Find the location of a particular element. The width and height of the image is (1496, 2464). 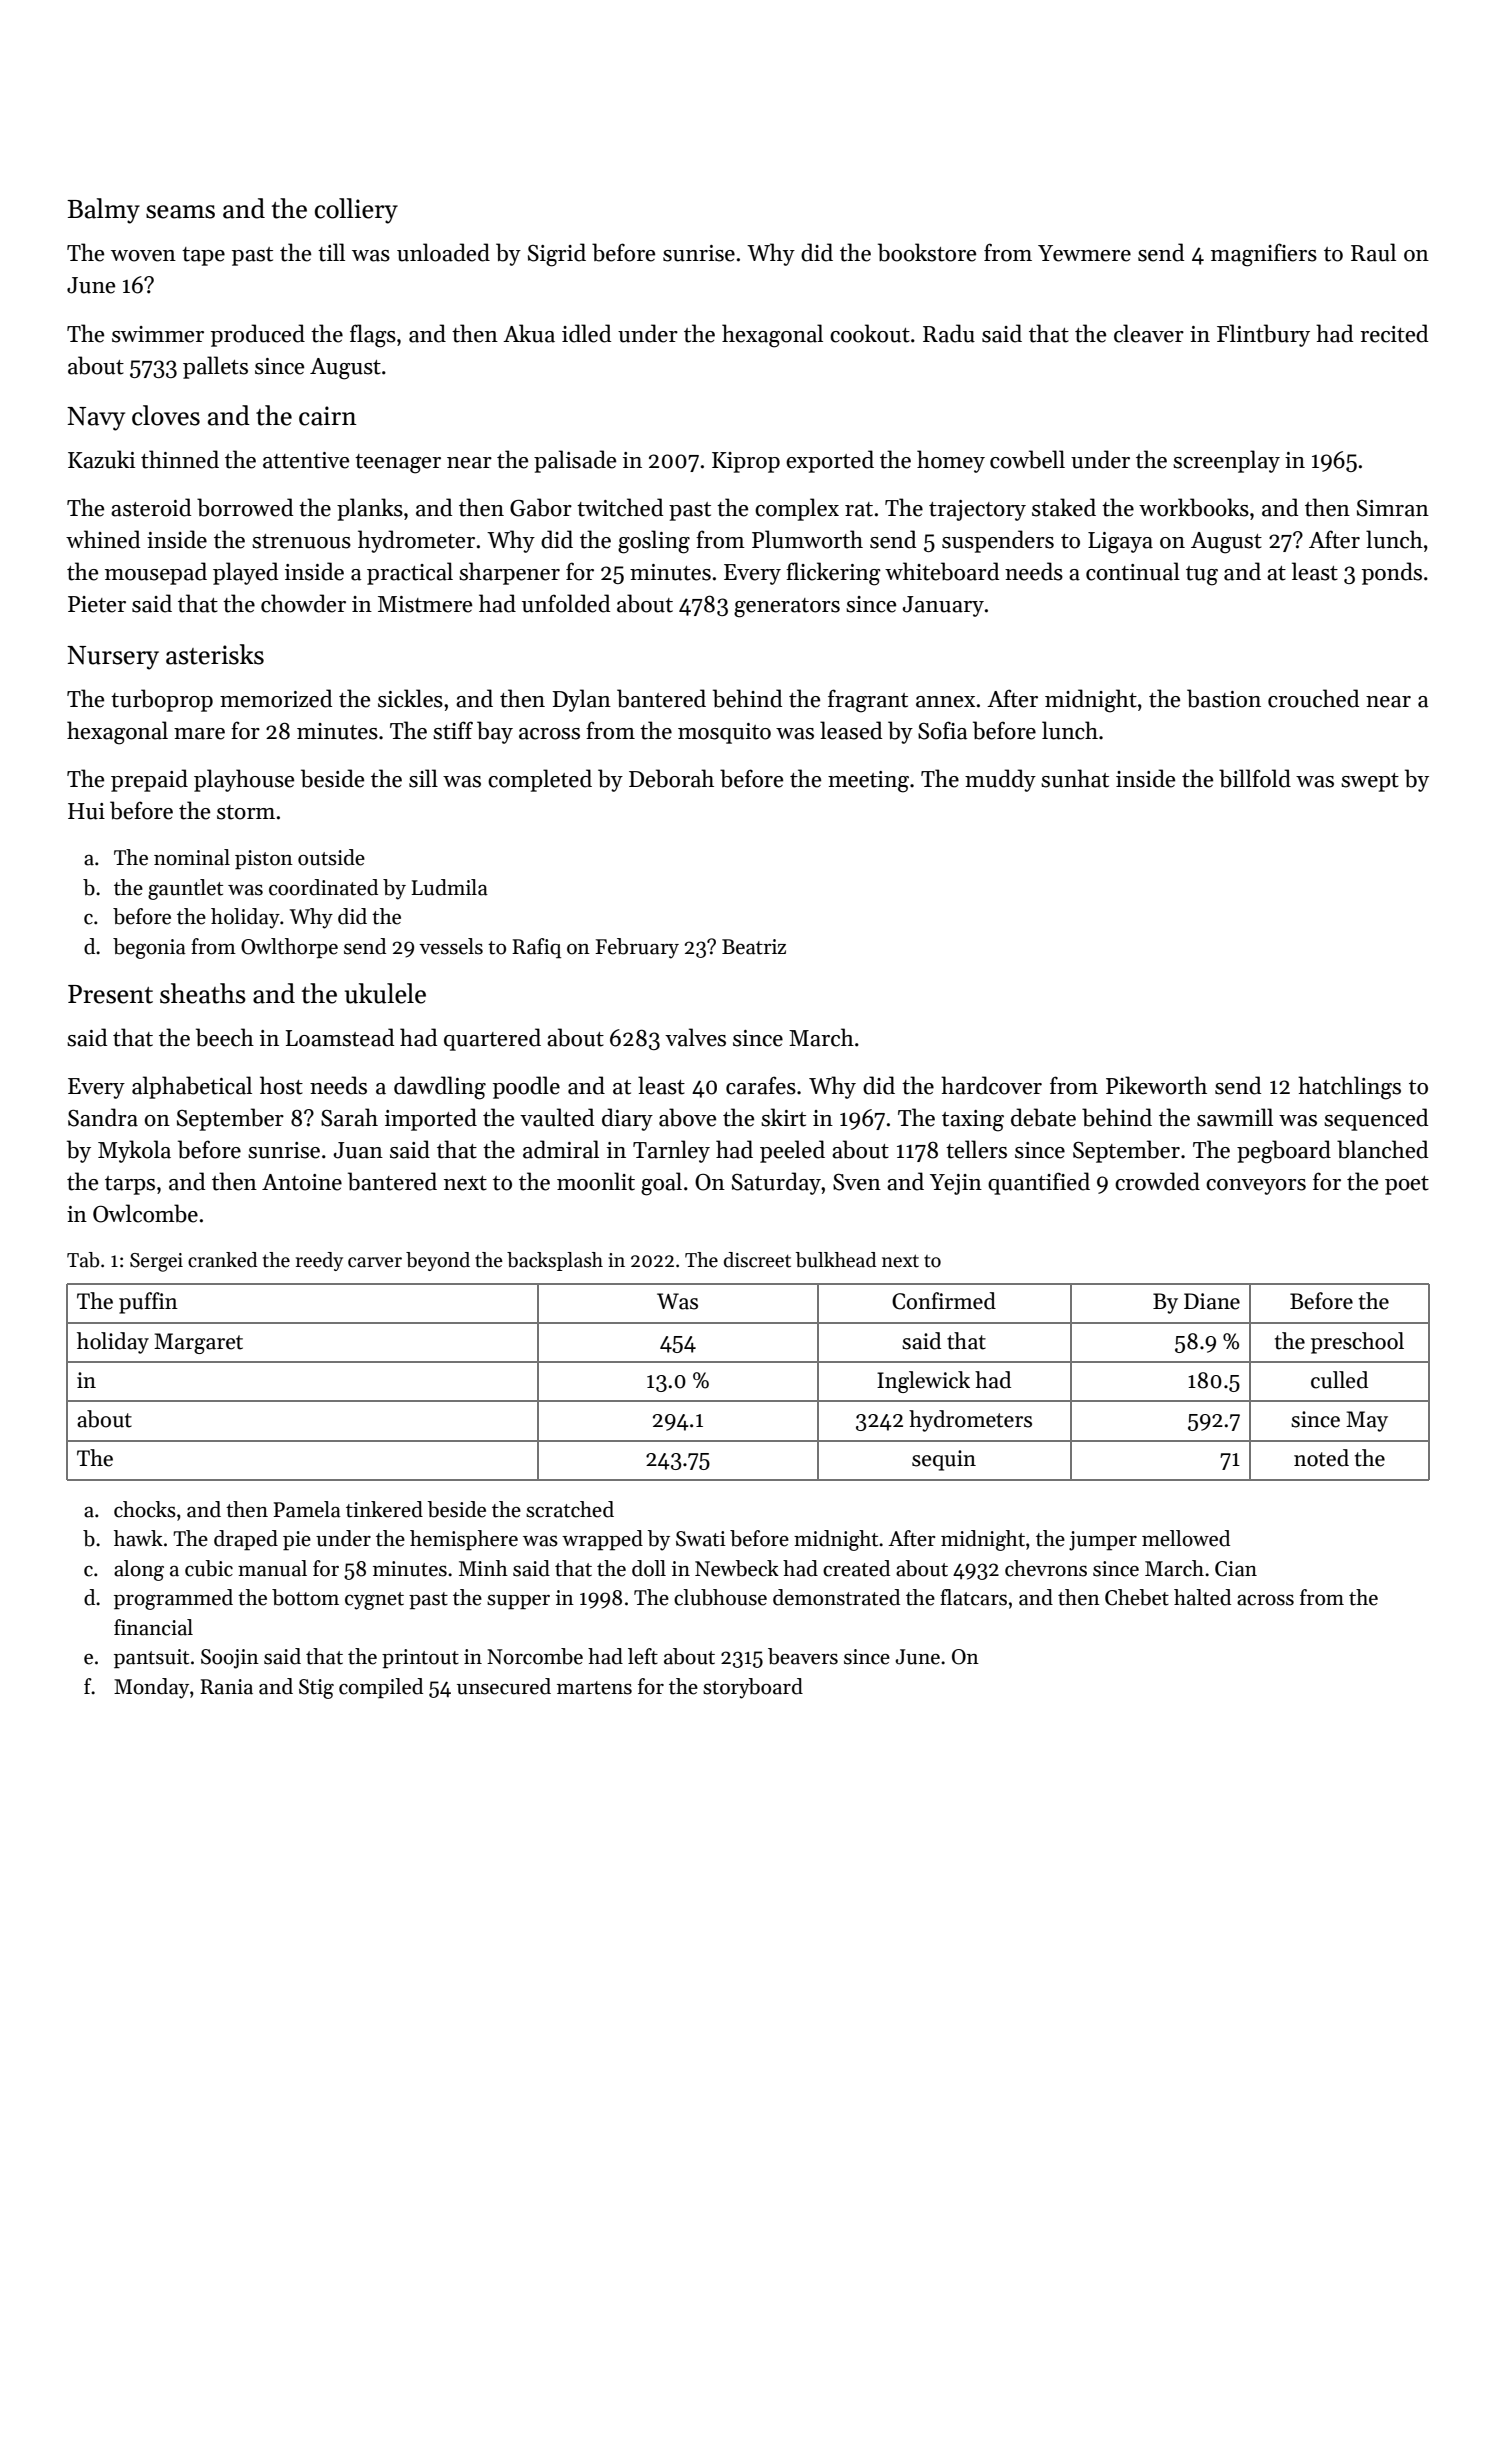

Hui is located at coordinates (86, 811).
